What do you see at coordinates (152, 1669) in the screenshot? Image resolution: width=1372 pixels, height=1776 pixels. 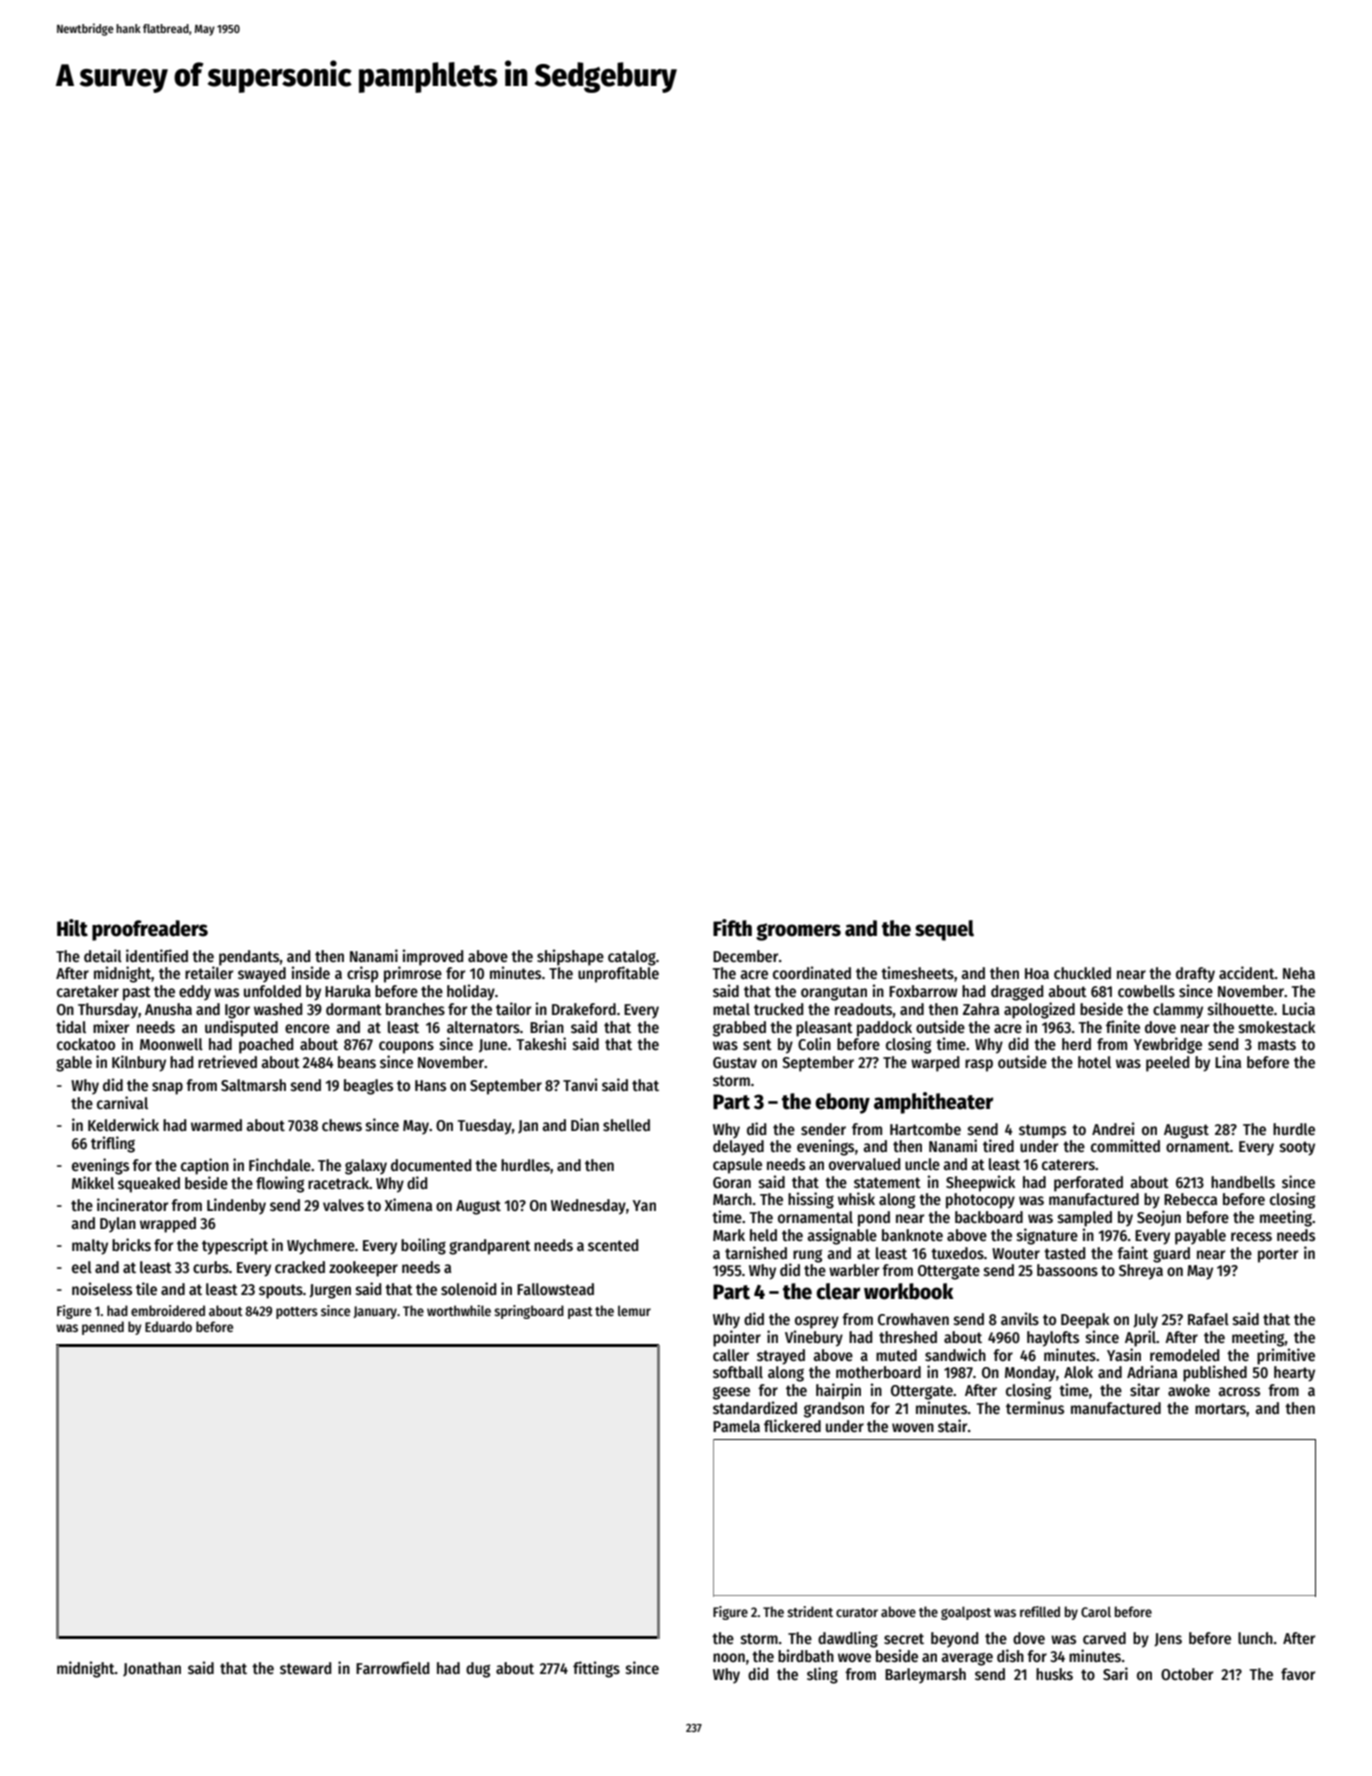 I see `Jonathan` at bounding box center [152, 1669].
